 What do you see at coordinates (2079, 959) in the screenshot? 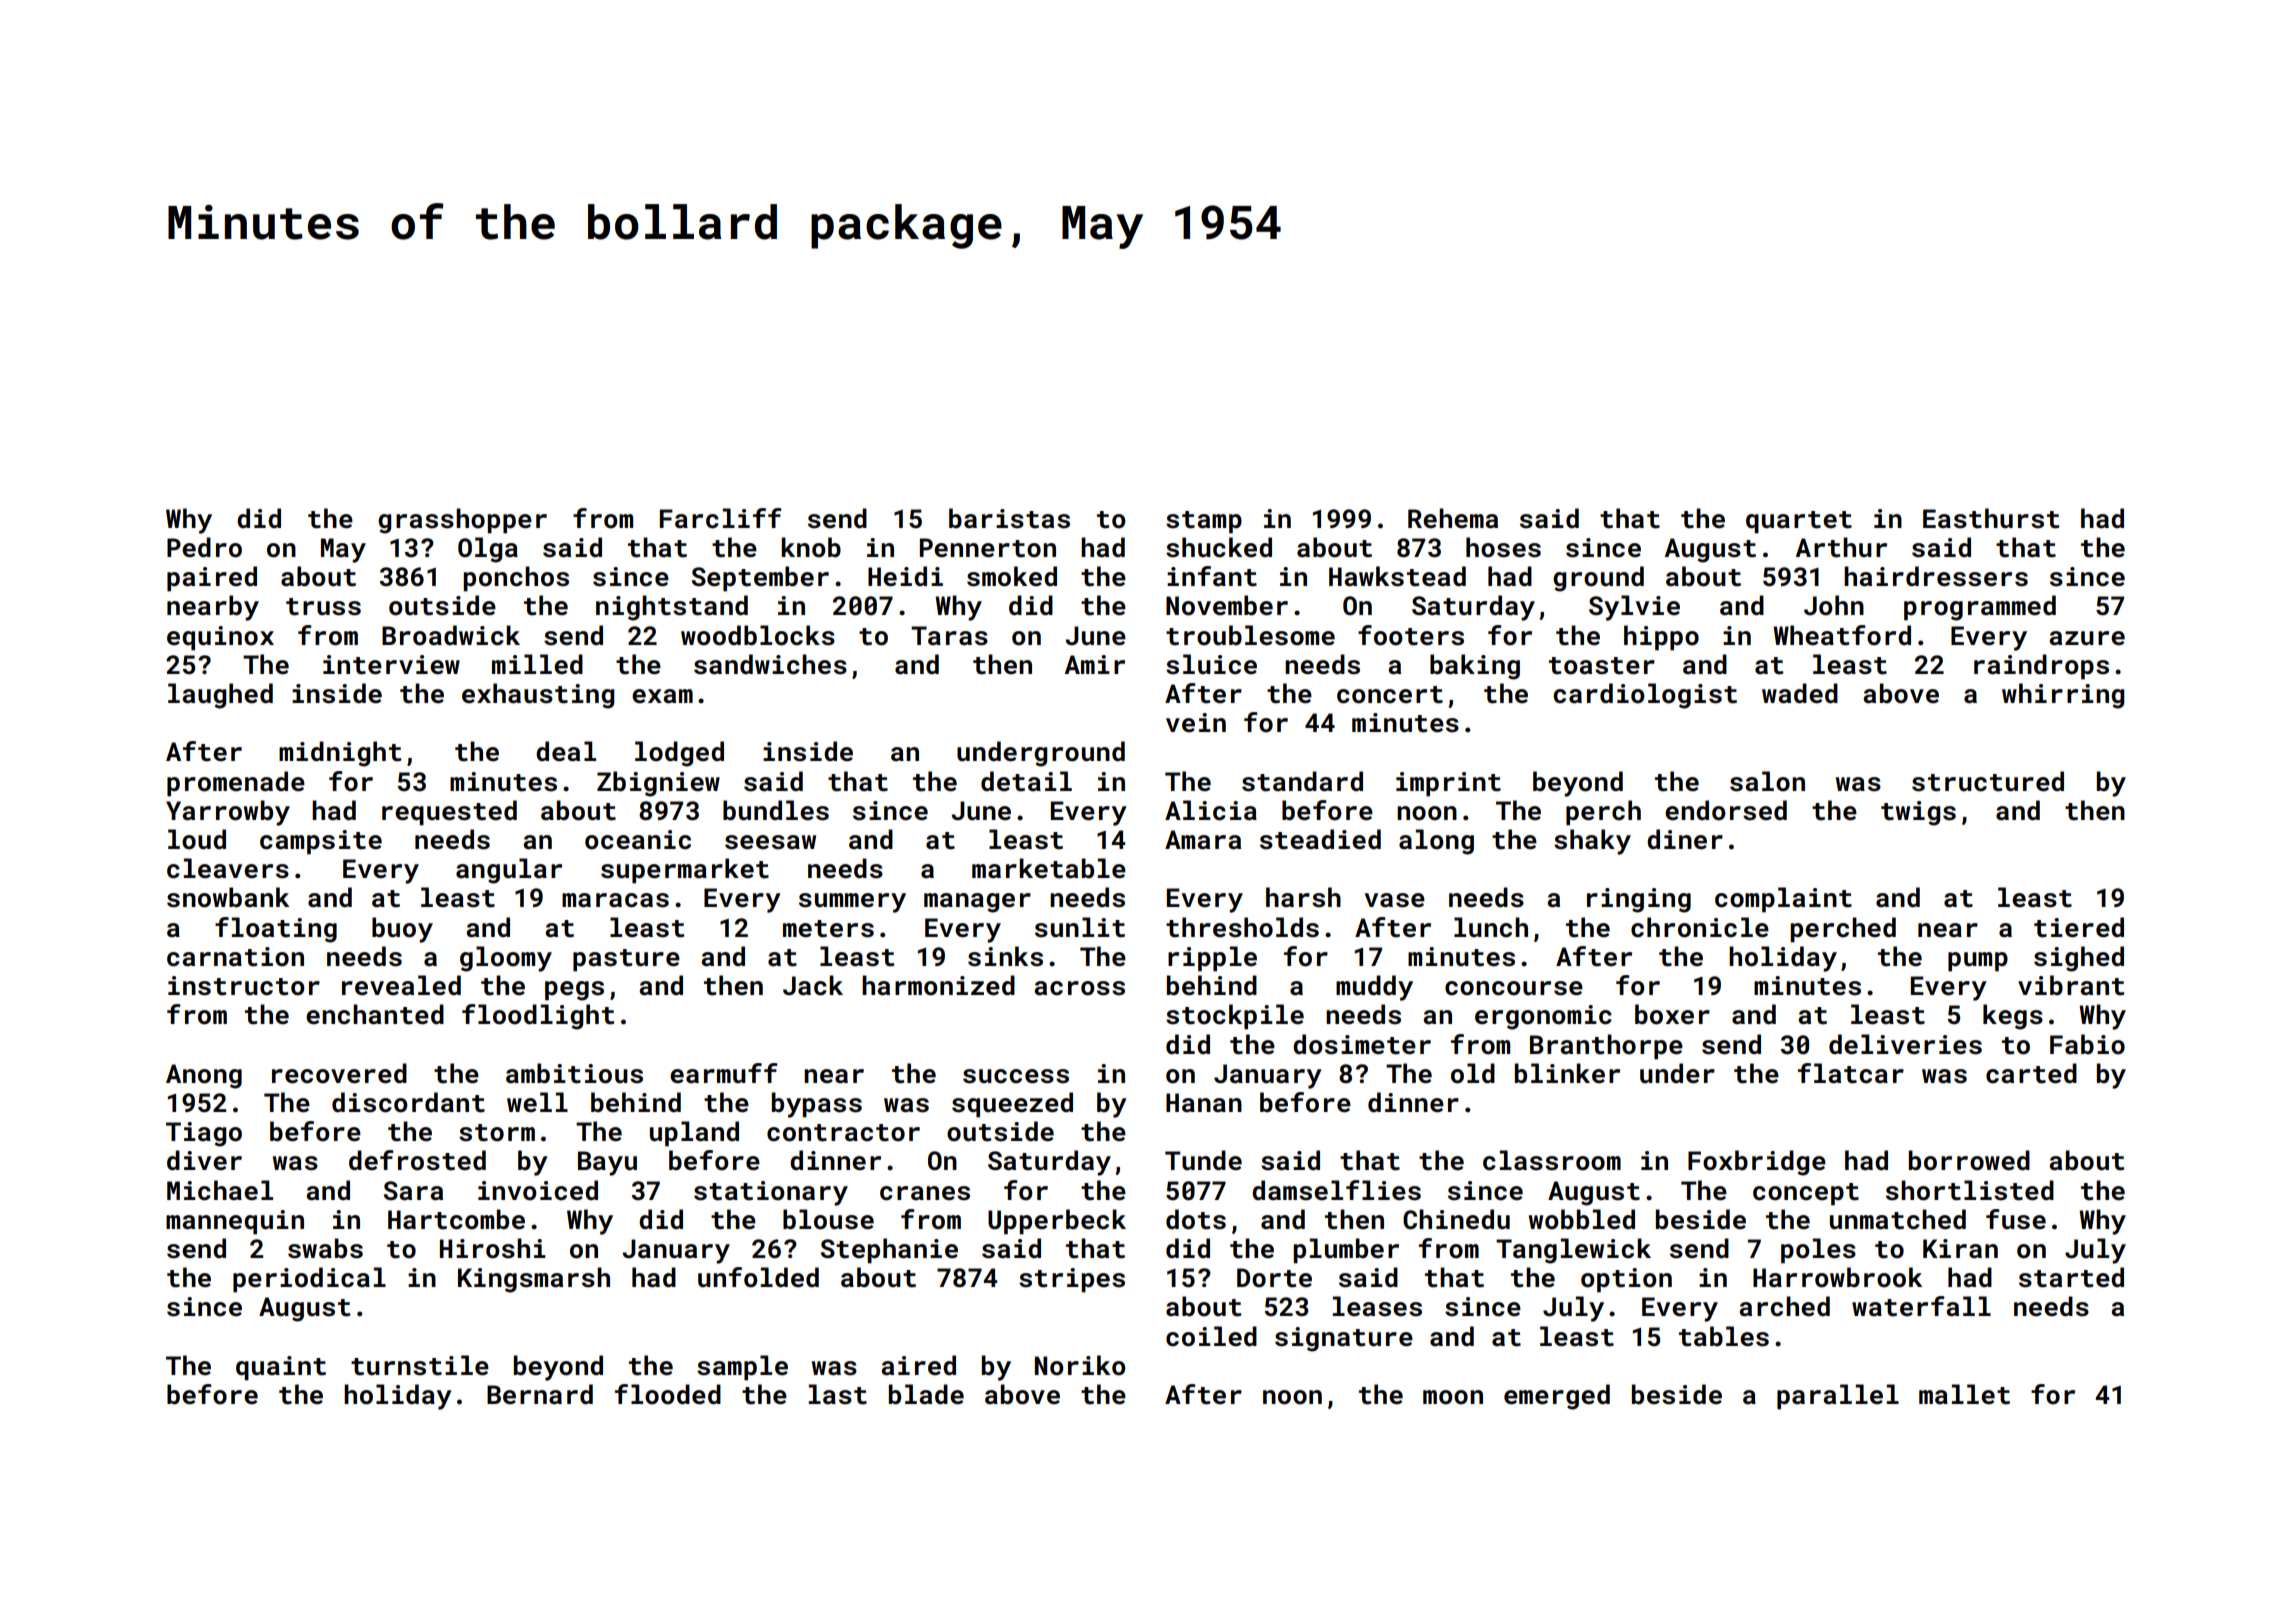
I see `sighed` at bounding box center [2079, 959].
